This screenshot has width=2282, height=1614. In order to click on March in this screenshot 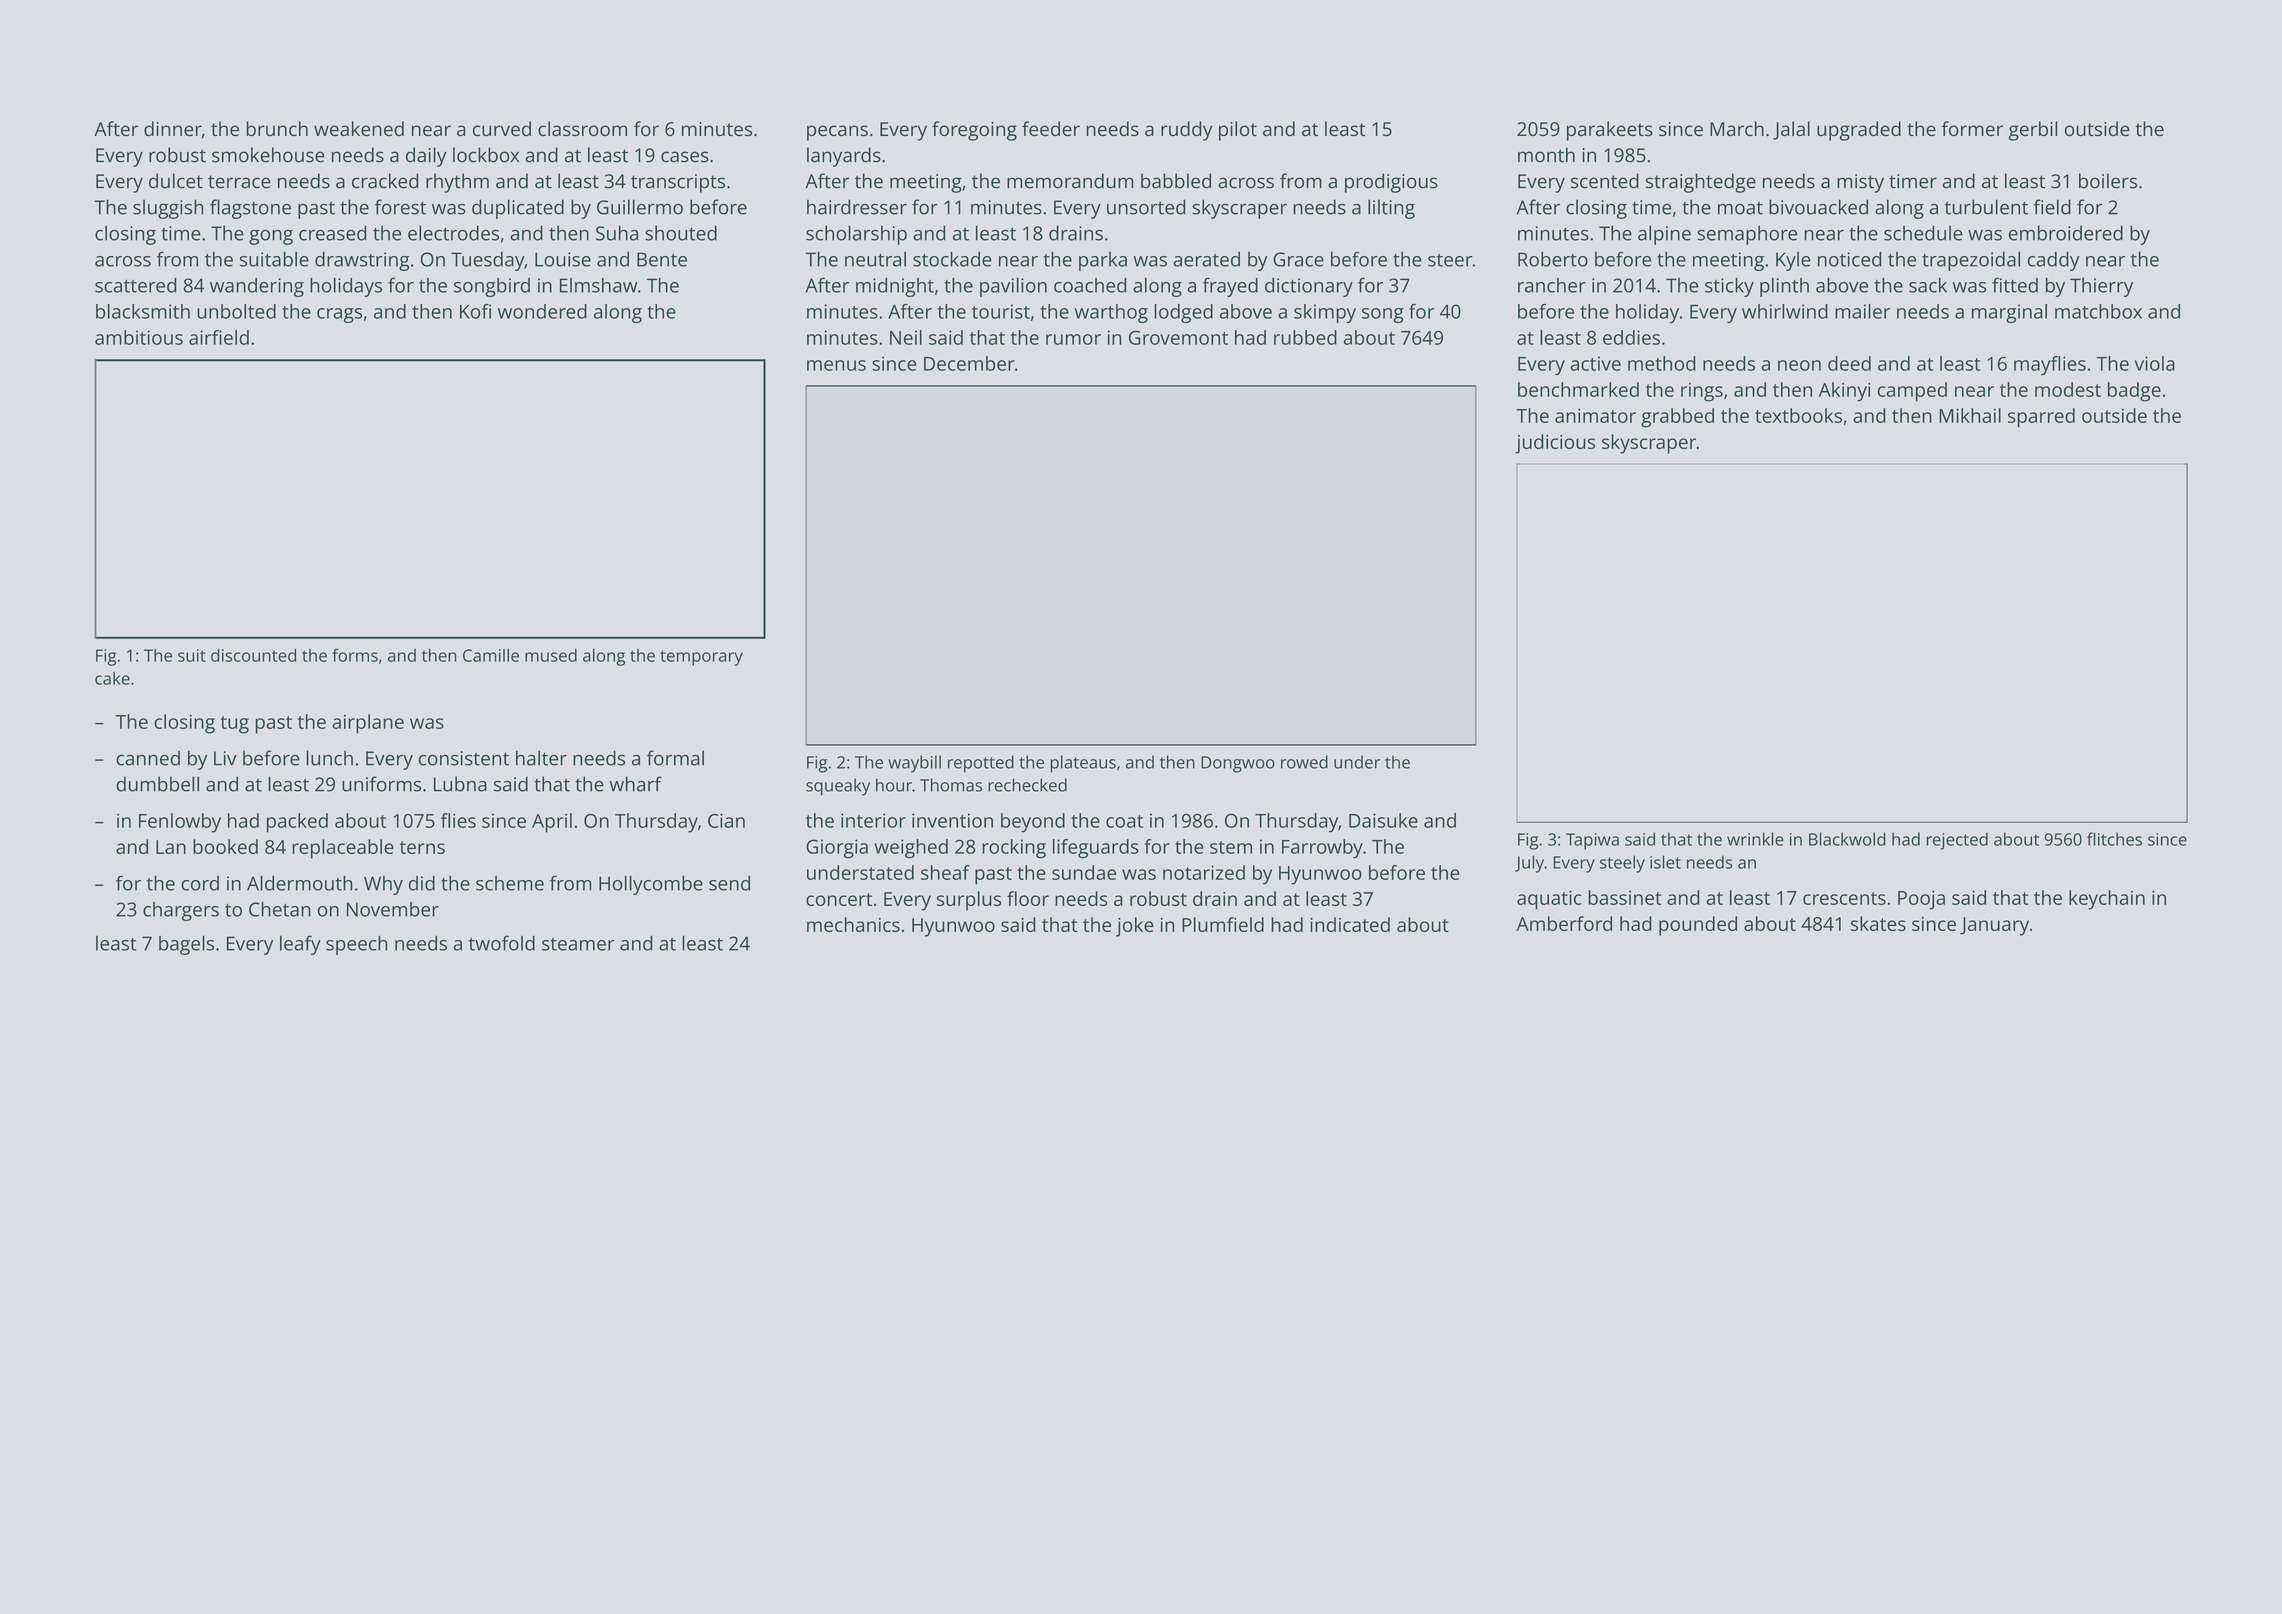, I will do `click(1737, 128)`.
